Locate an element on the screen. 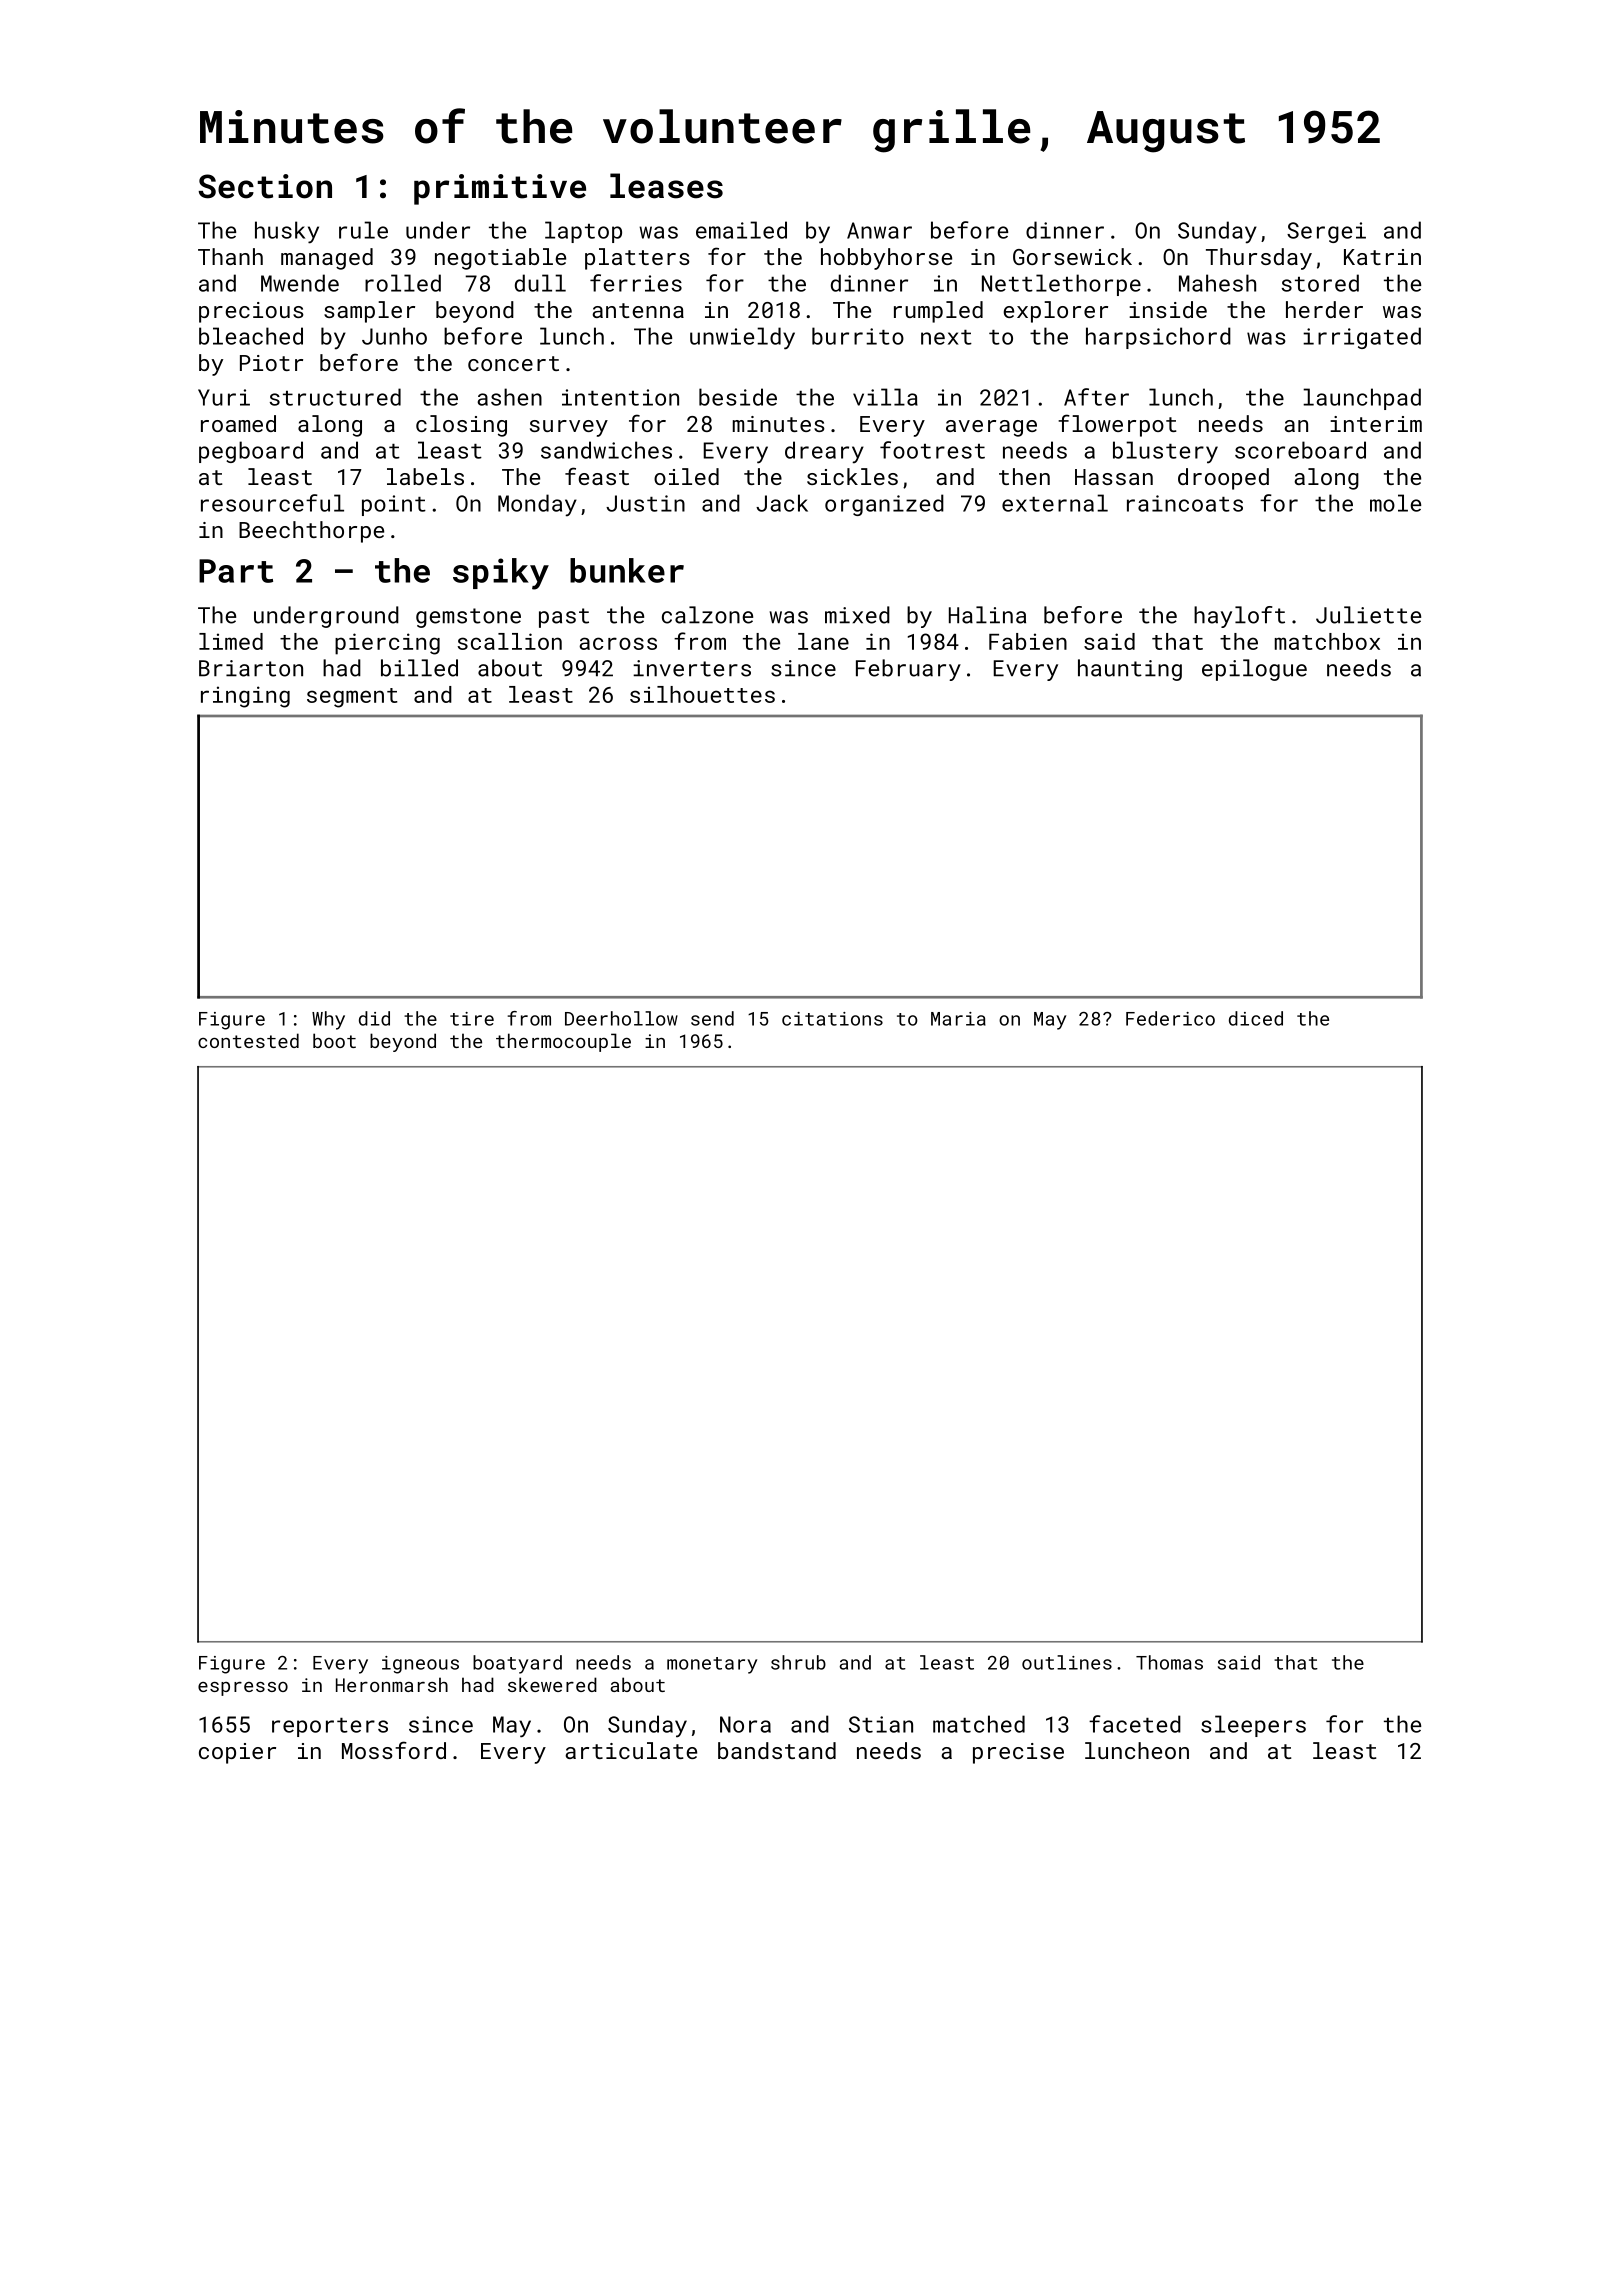 The height and width of the screenshot is (2292, 1620). resourceful is located at coordinates (272, 503).
